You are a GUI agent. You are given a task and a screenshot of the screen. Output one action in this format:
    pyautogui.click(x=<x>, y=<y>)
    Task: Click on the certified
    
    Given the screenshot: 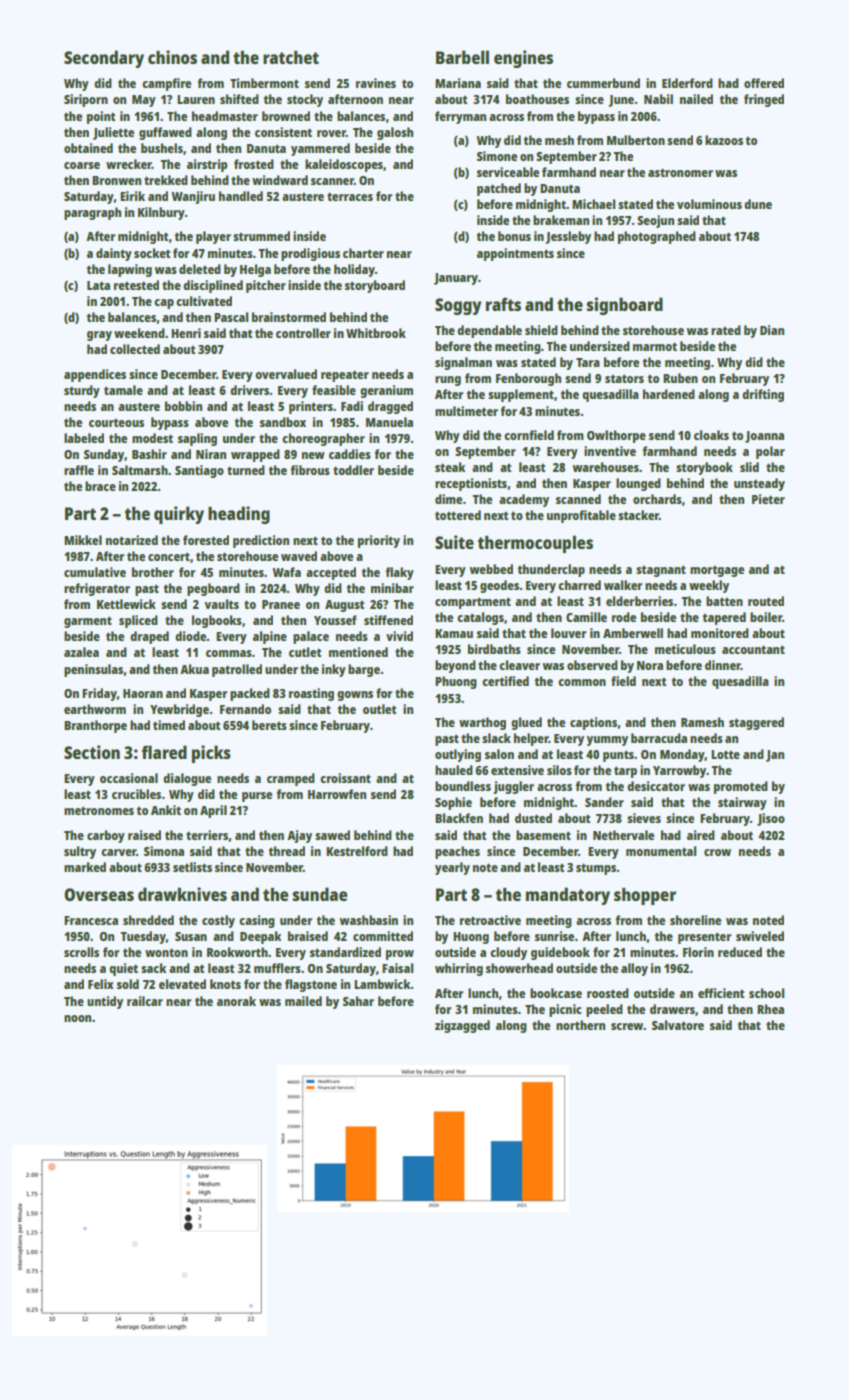 What is the action you would take?
    pyautogui.click(x=505, y=681)
